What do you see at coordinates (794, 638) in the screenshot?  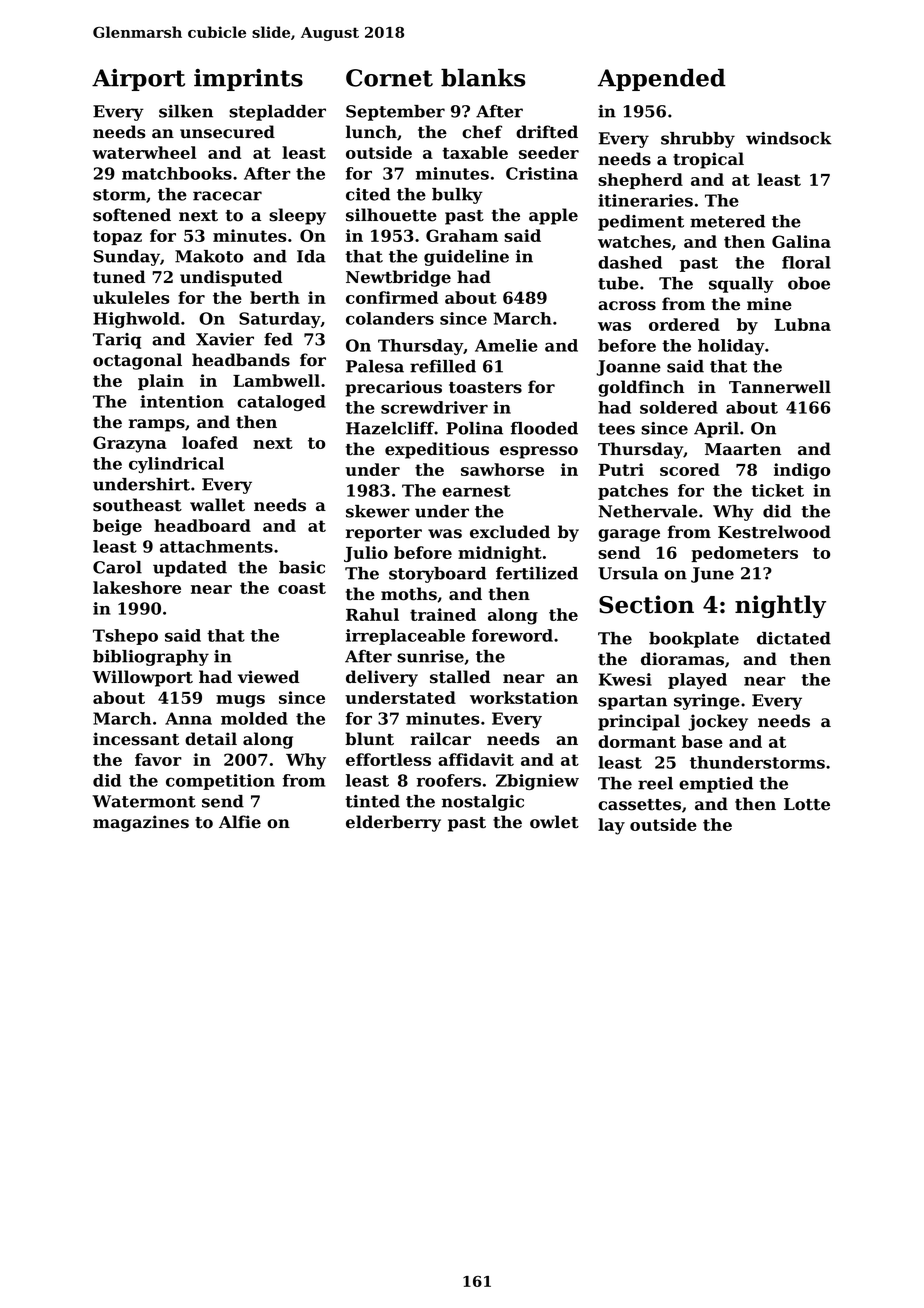 I see `dictated` at bounding box center [794, 638].
